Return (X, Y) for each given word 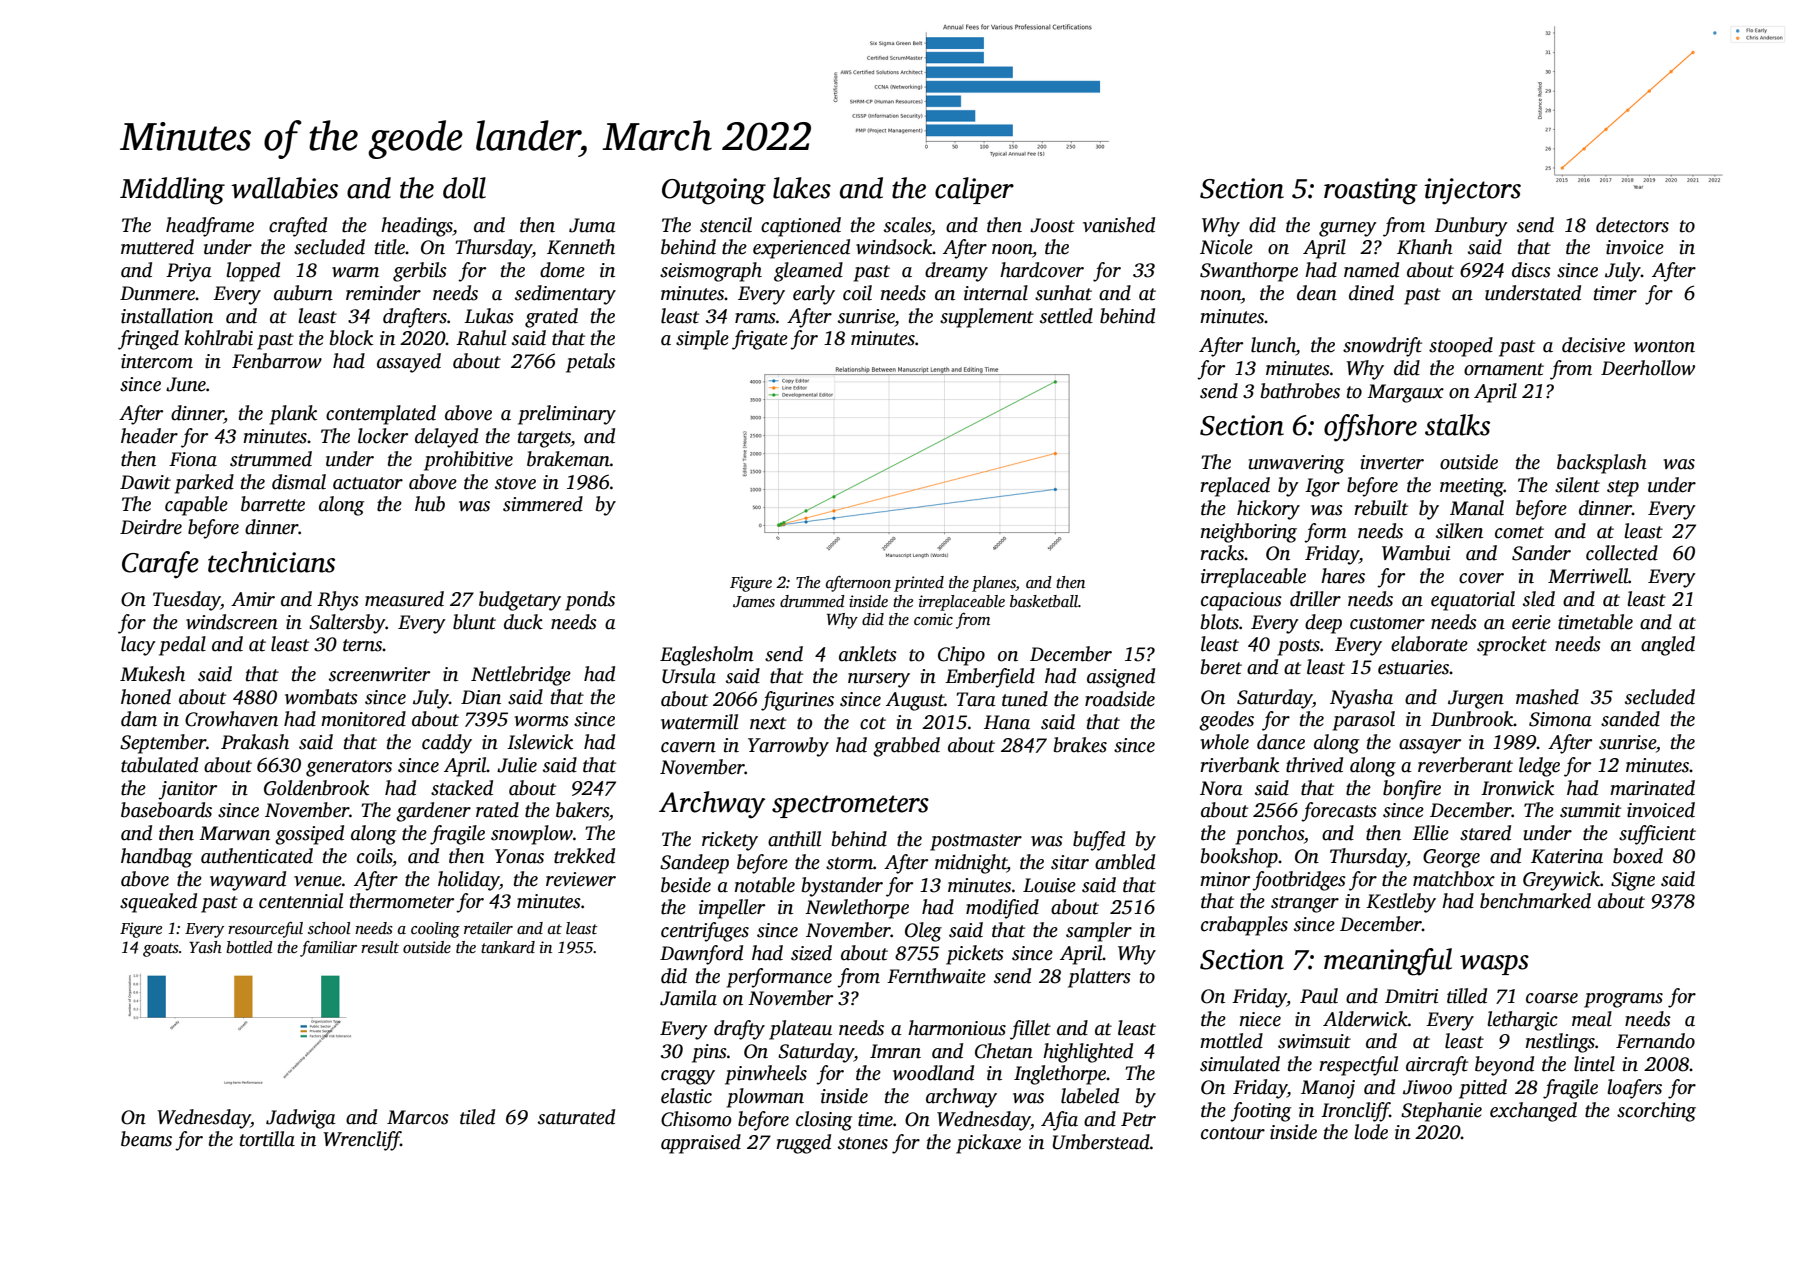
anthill (794, 839)
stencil (726, 225)
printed (919, 584)
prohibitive (468, 461)
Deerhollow (1648, 368)
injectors (1472, 191)
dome (562, 270)
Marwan (234, 833)
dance (1281, 742)
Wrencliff (362, 1141)
